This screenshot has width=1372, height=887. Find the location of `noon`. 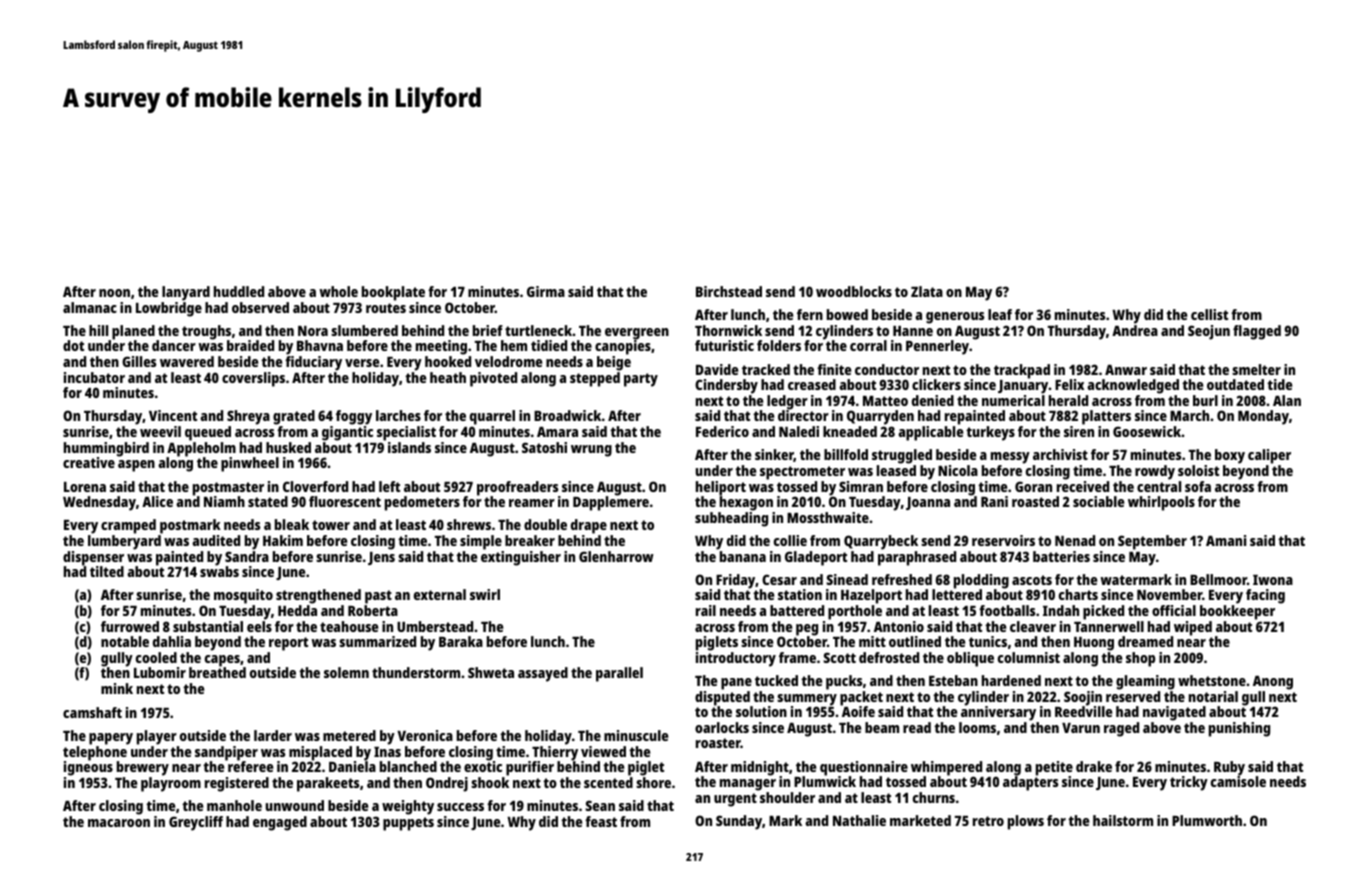

noon is located at coordinates (114, 293).
